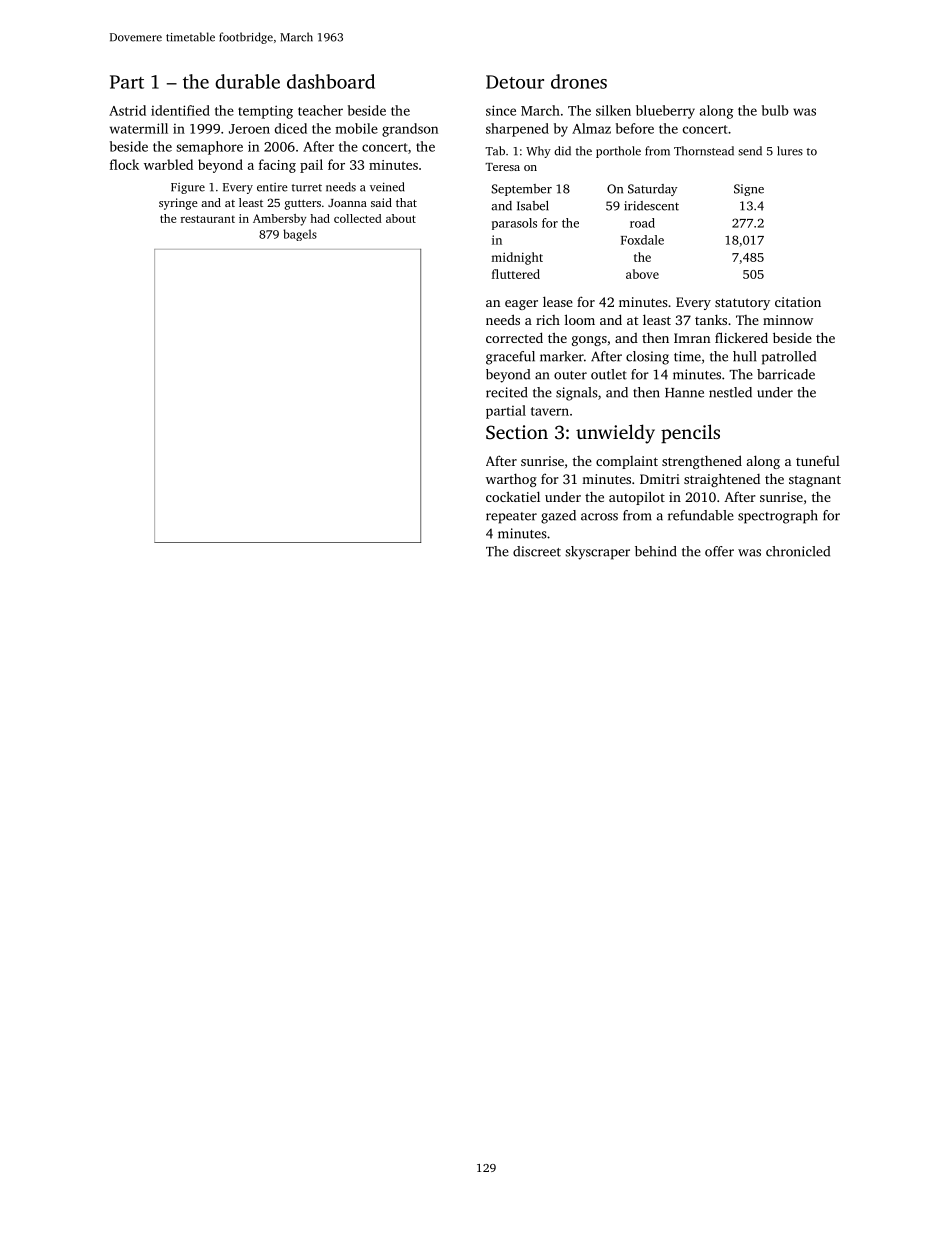 This image has height=1233, width=952. I want to click on repeater, so click(511, 518).
